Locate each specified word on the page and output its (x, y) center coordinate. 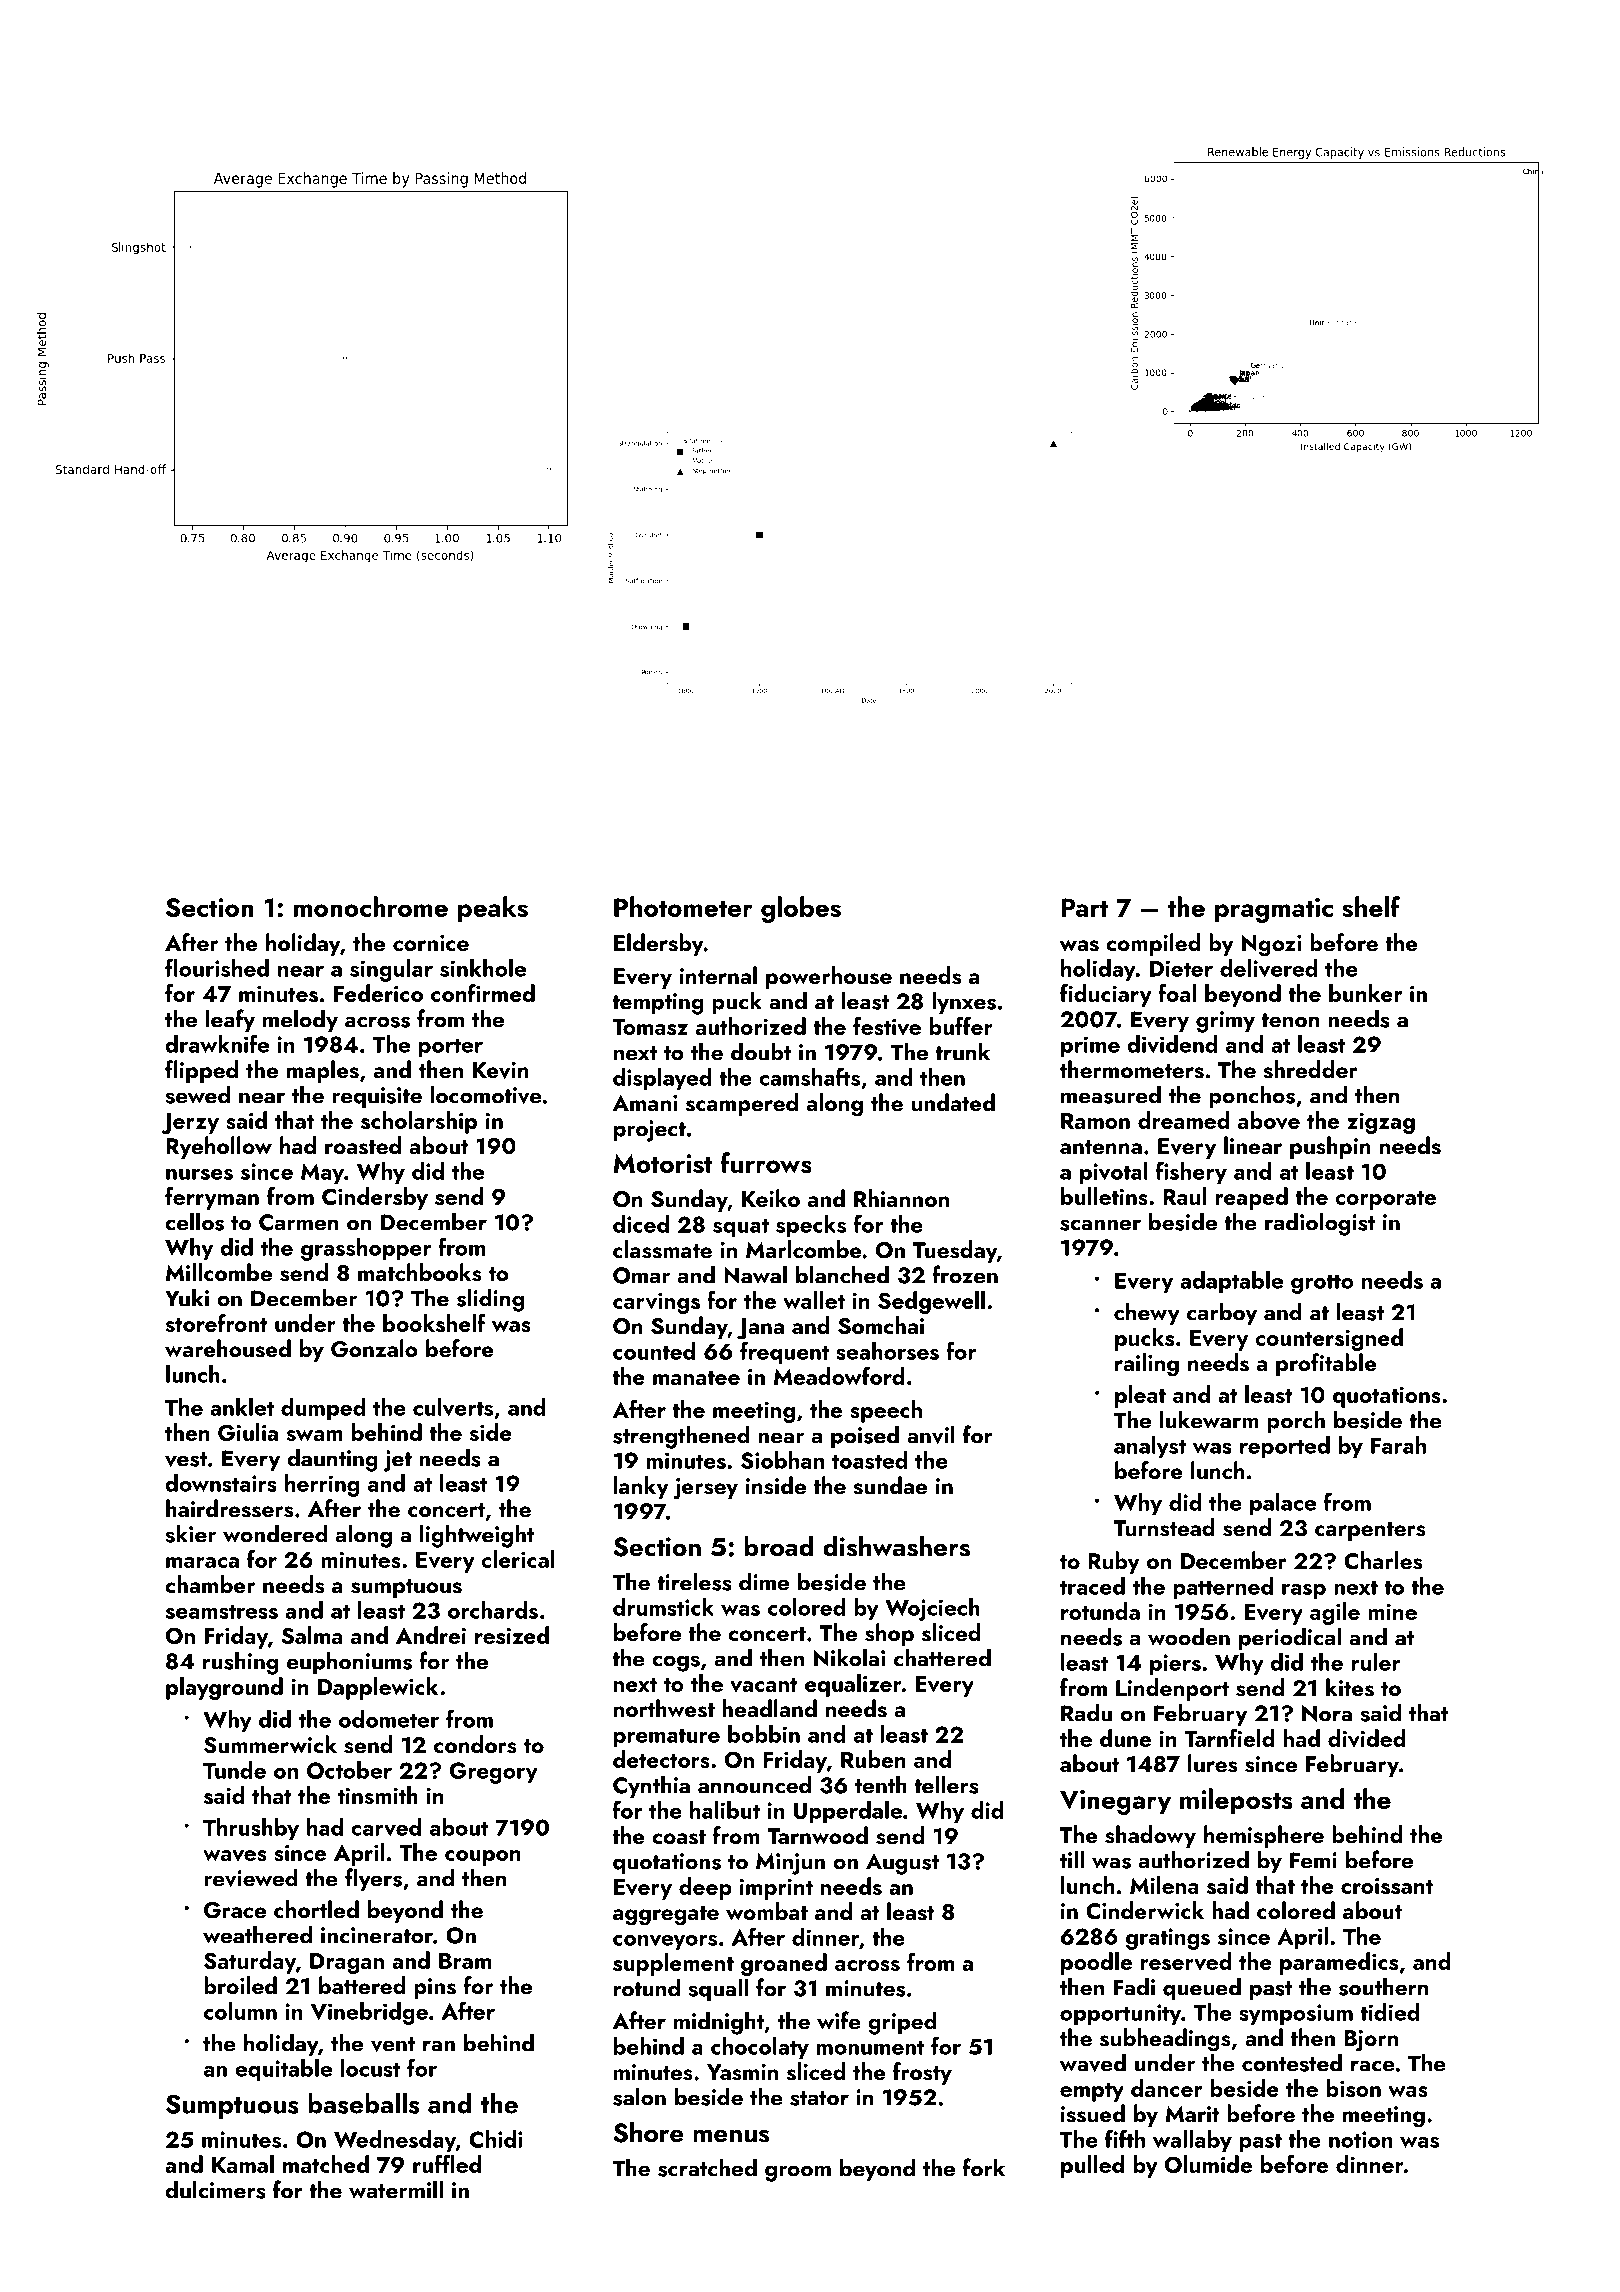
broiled (240, 1985)
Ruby (1114, 1562)
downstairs (221, 1483)
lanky (641, 1487)
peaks (493, 909)
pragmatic (1274, 910)
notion (1361, 2139)
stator (819, 2098)
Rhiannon (901, 1198)
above (1269, 1120)
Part (1084, 907)
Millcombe (219, 1272)
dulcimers (215, 2189)
